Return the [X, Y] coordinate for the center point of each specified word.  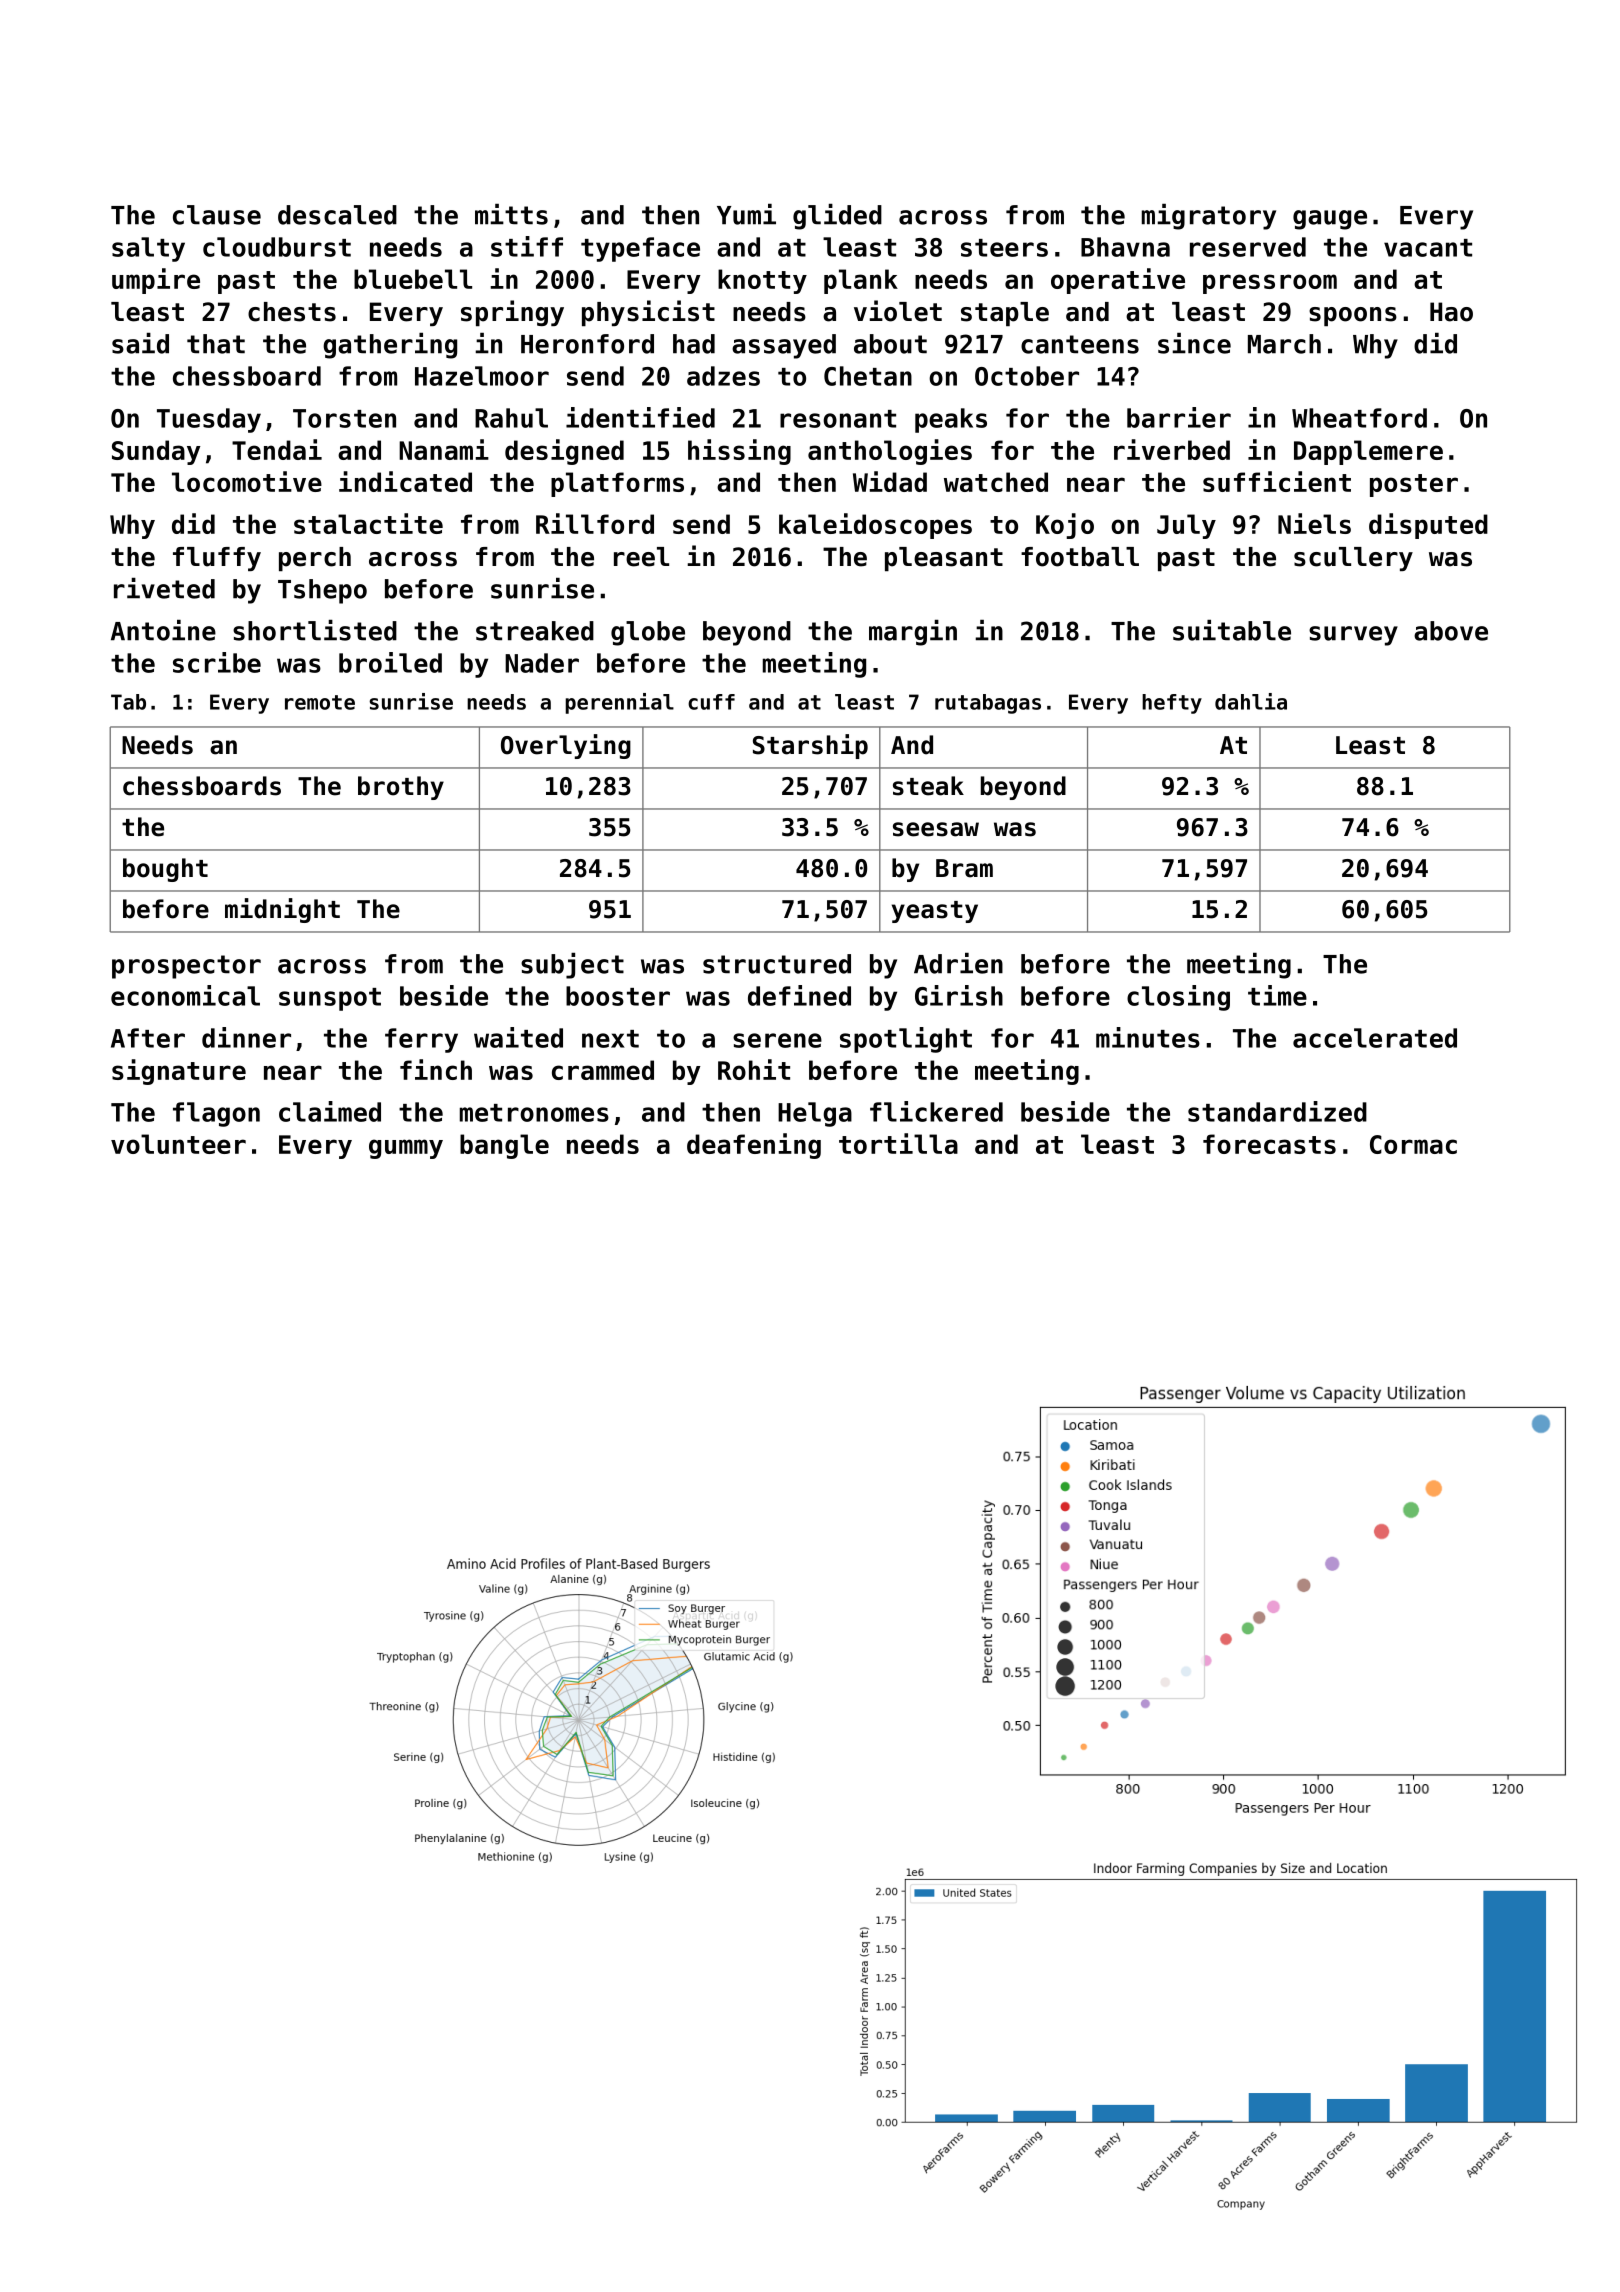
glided [837, 217]
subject [572, 966]
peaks [951, 420]
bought [165, 870]
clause [217, 215]
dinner [246, 1037]
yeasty [935, 912]
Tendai [277, 449]
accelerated [1375, 1038]
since [1194, 343]
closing [1178, 998]
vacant [1428, 248]
